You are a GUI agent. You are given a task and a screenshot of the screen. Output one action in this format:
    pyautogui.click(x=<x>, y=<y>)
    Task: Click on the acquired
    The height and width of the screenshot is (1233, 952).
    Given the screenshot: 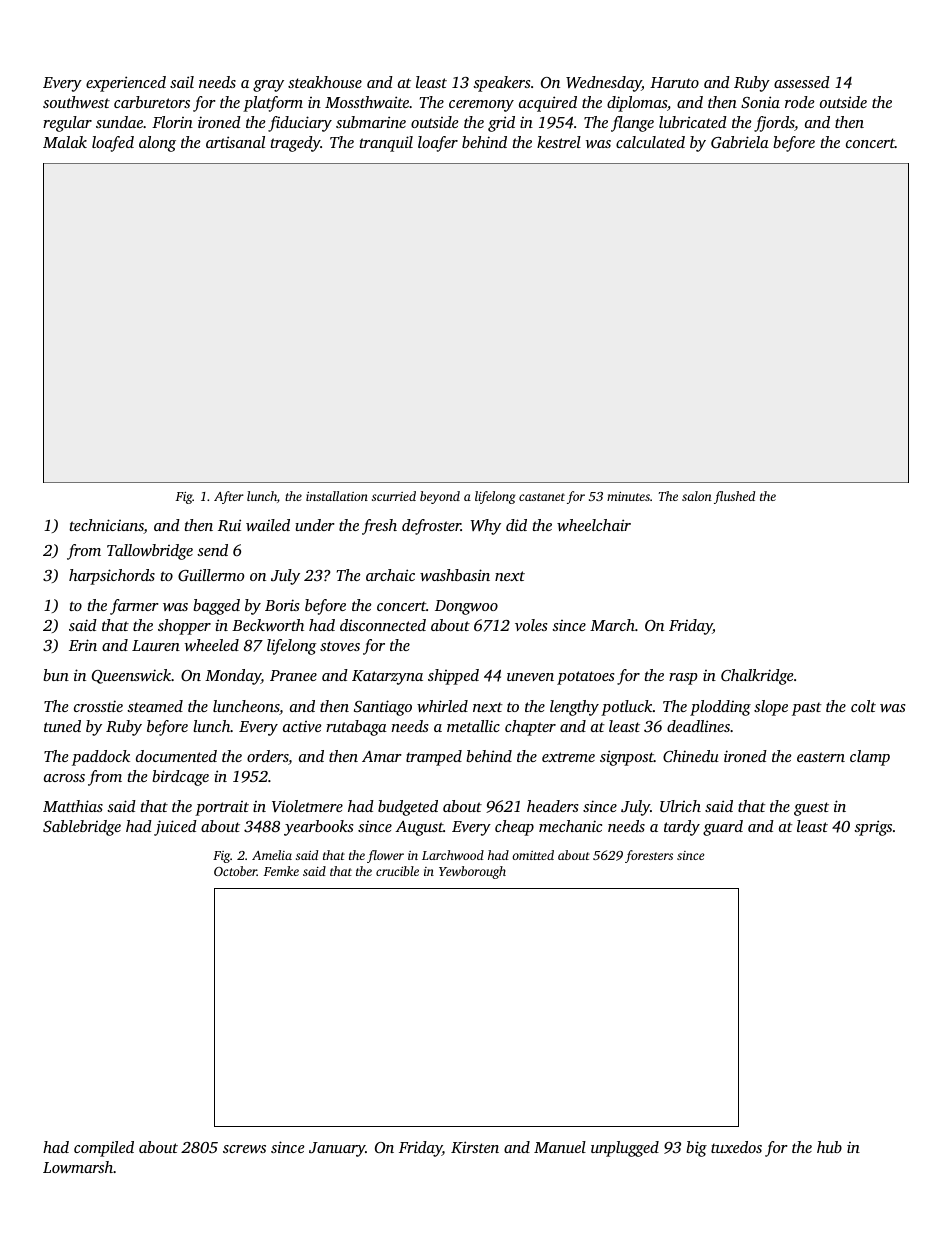 What is the action you would take?
    pyautogui.click(x=548, y=104)
